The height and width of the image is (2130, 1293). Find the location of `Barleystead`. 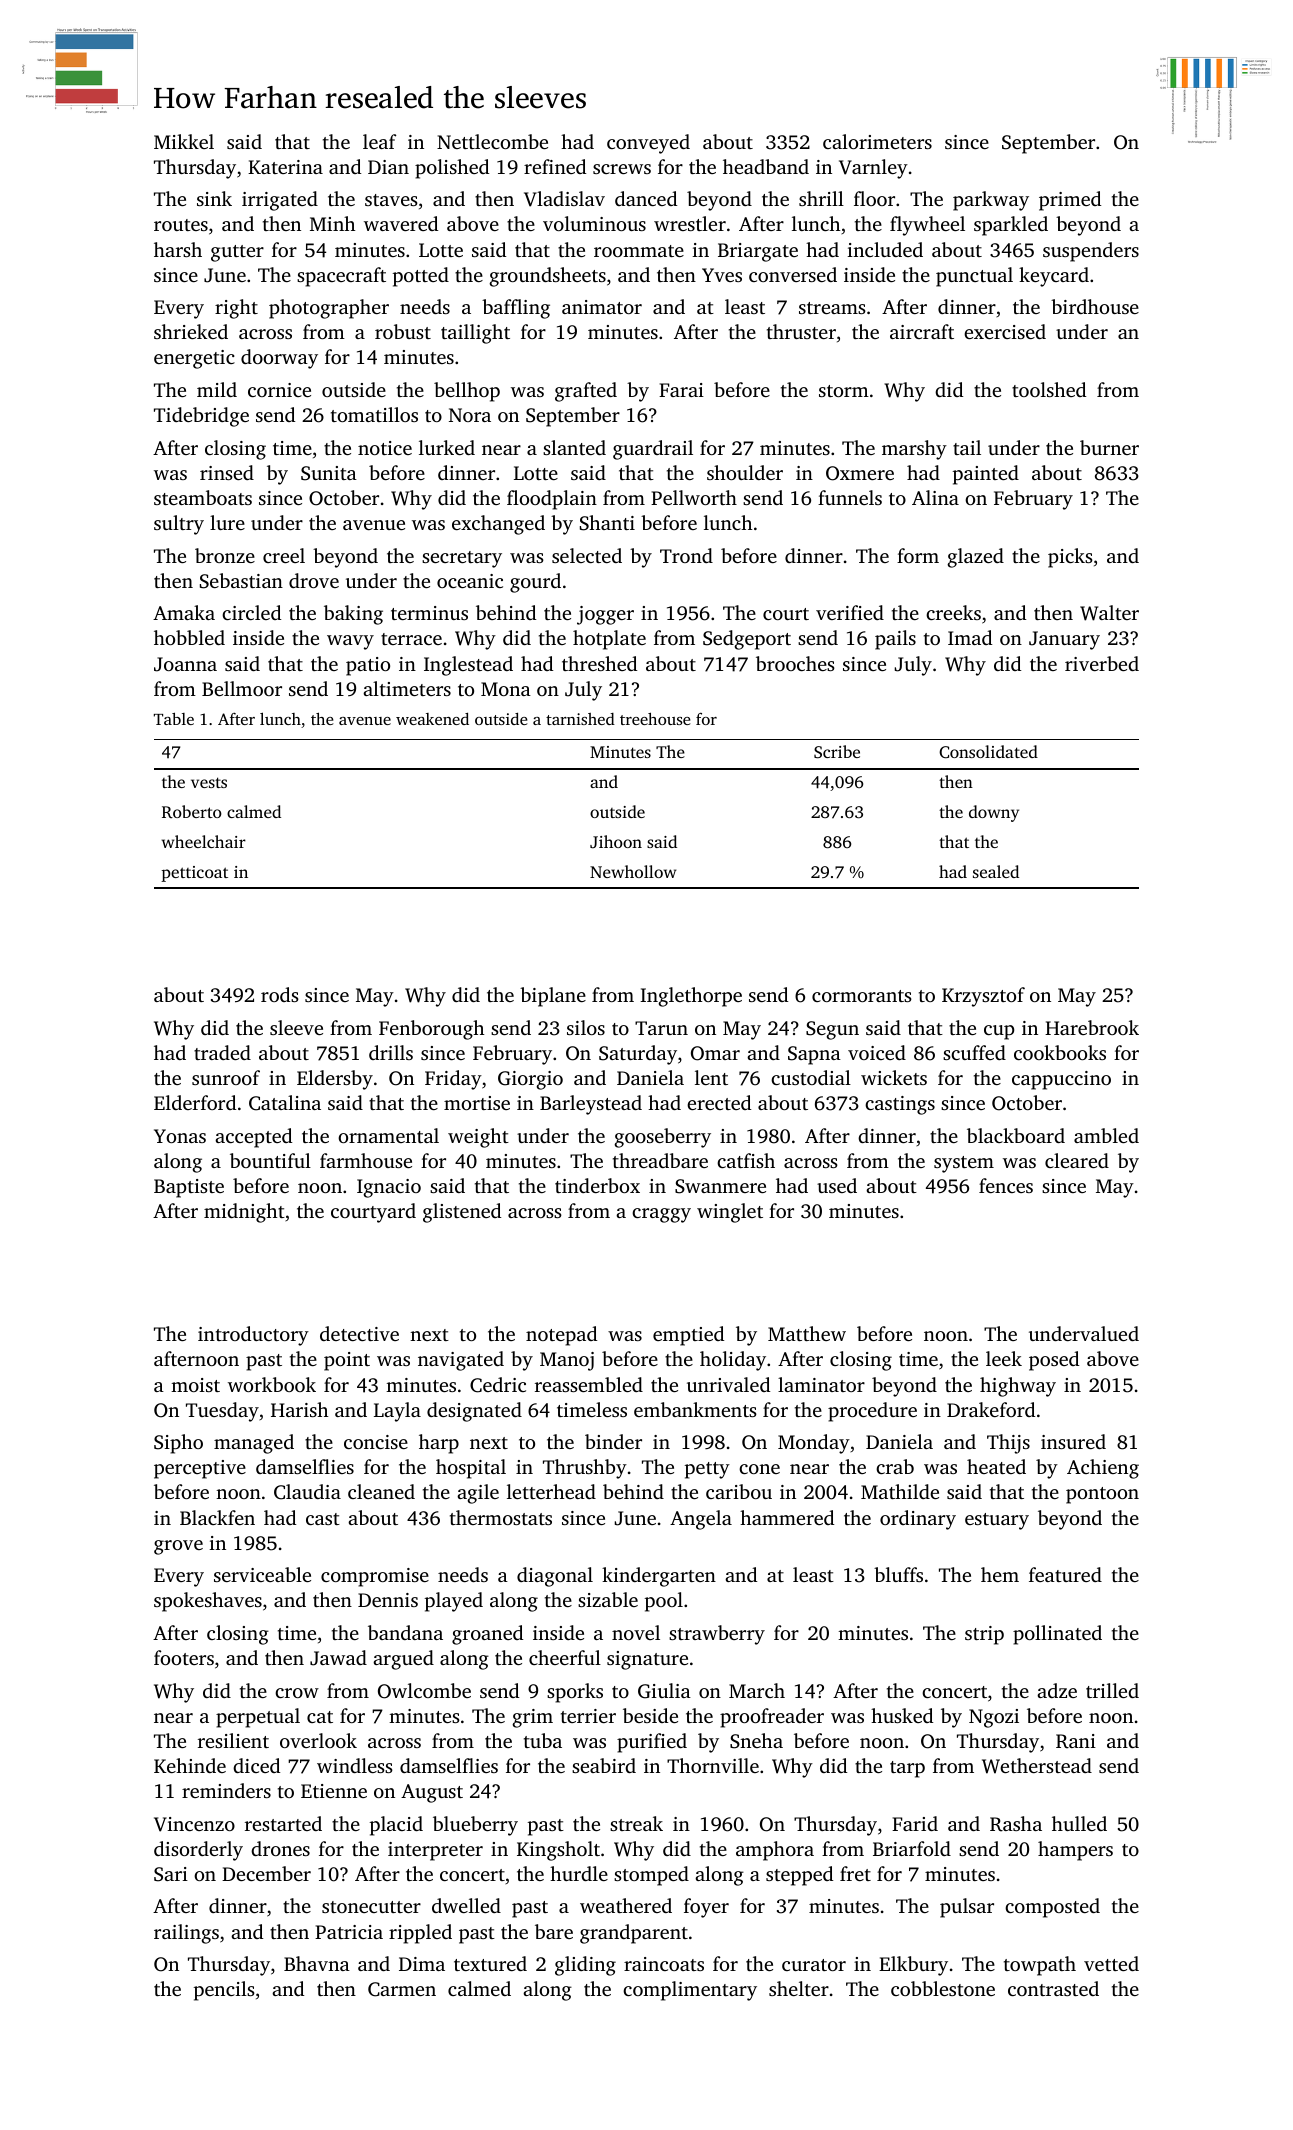

Barleystead is located at coordinates (591, 1105).
